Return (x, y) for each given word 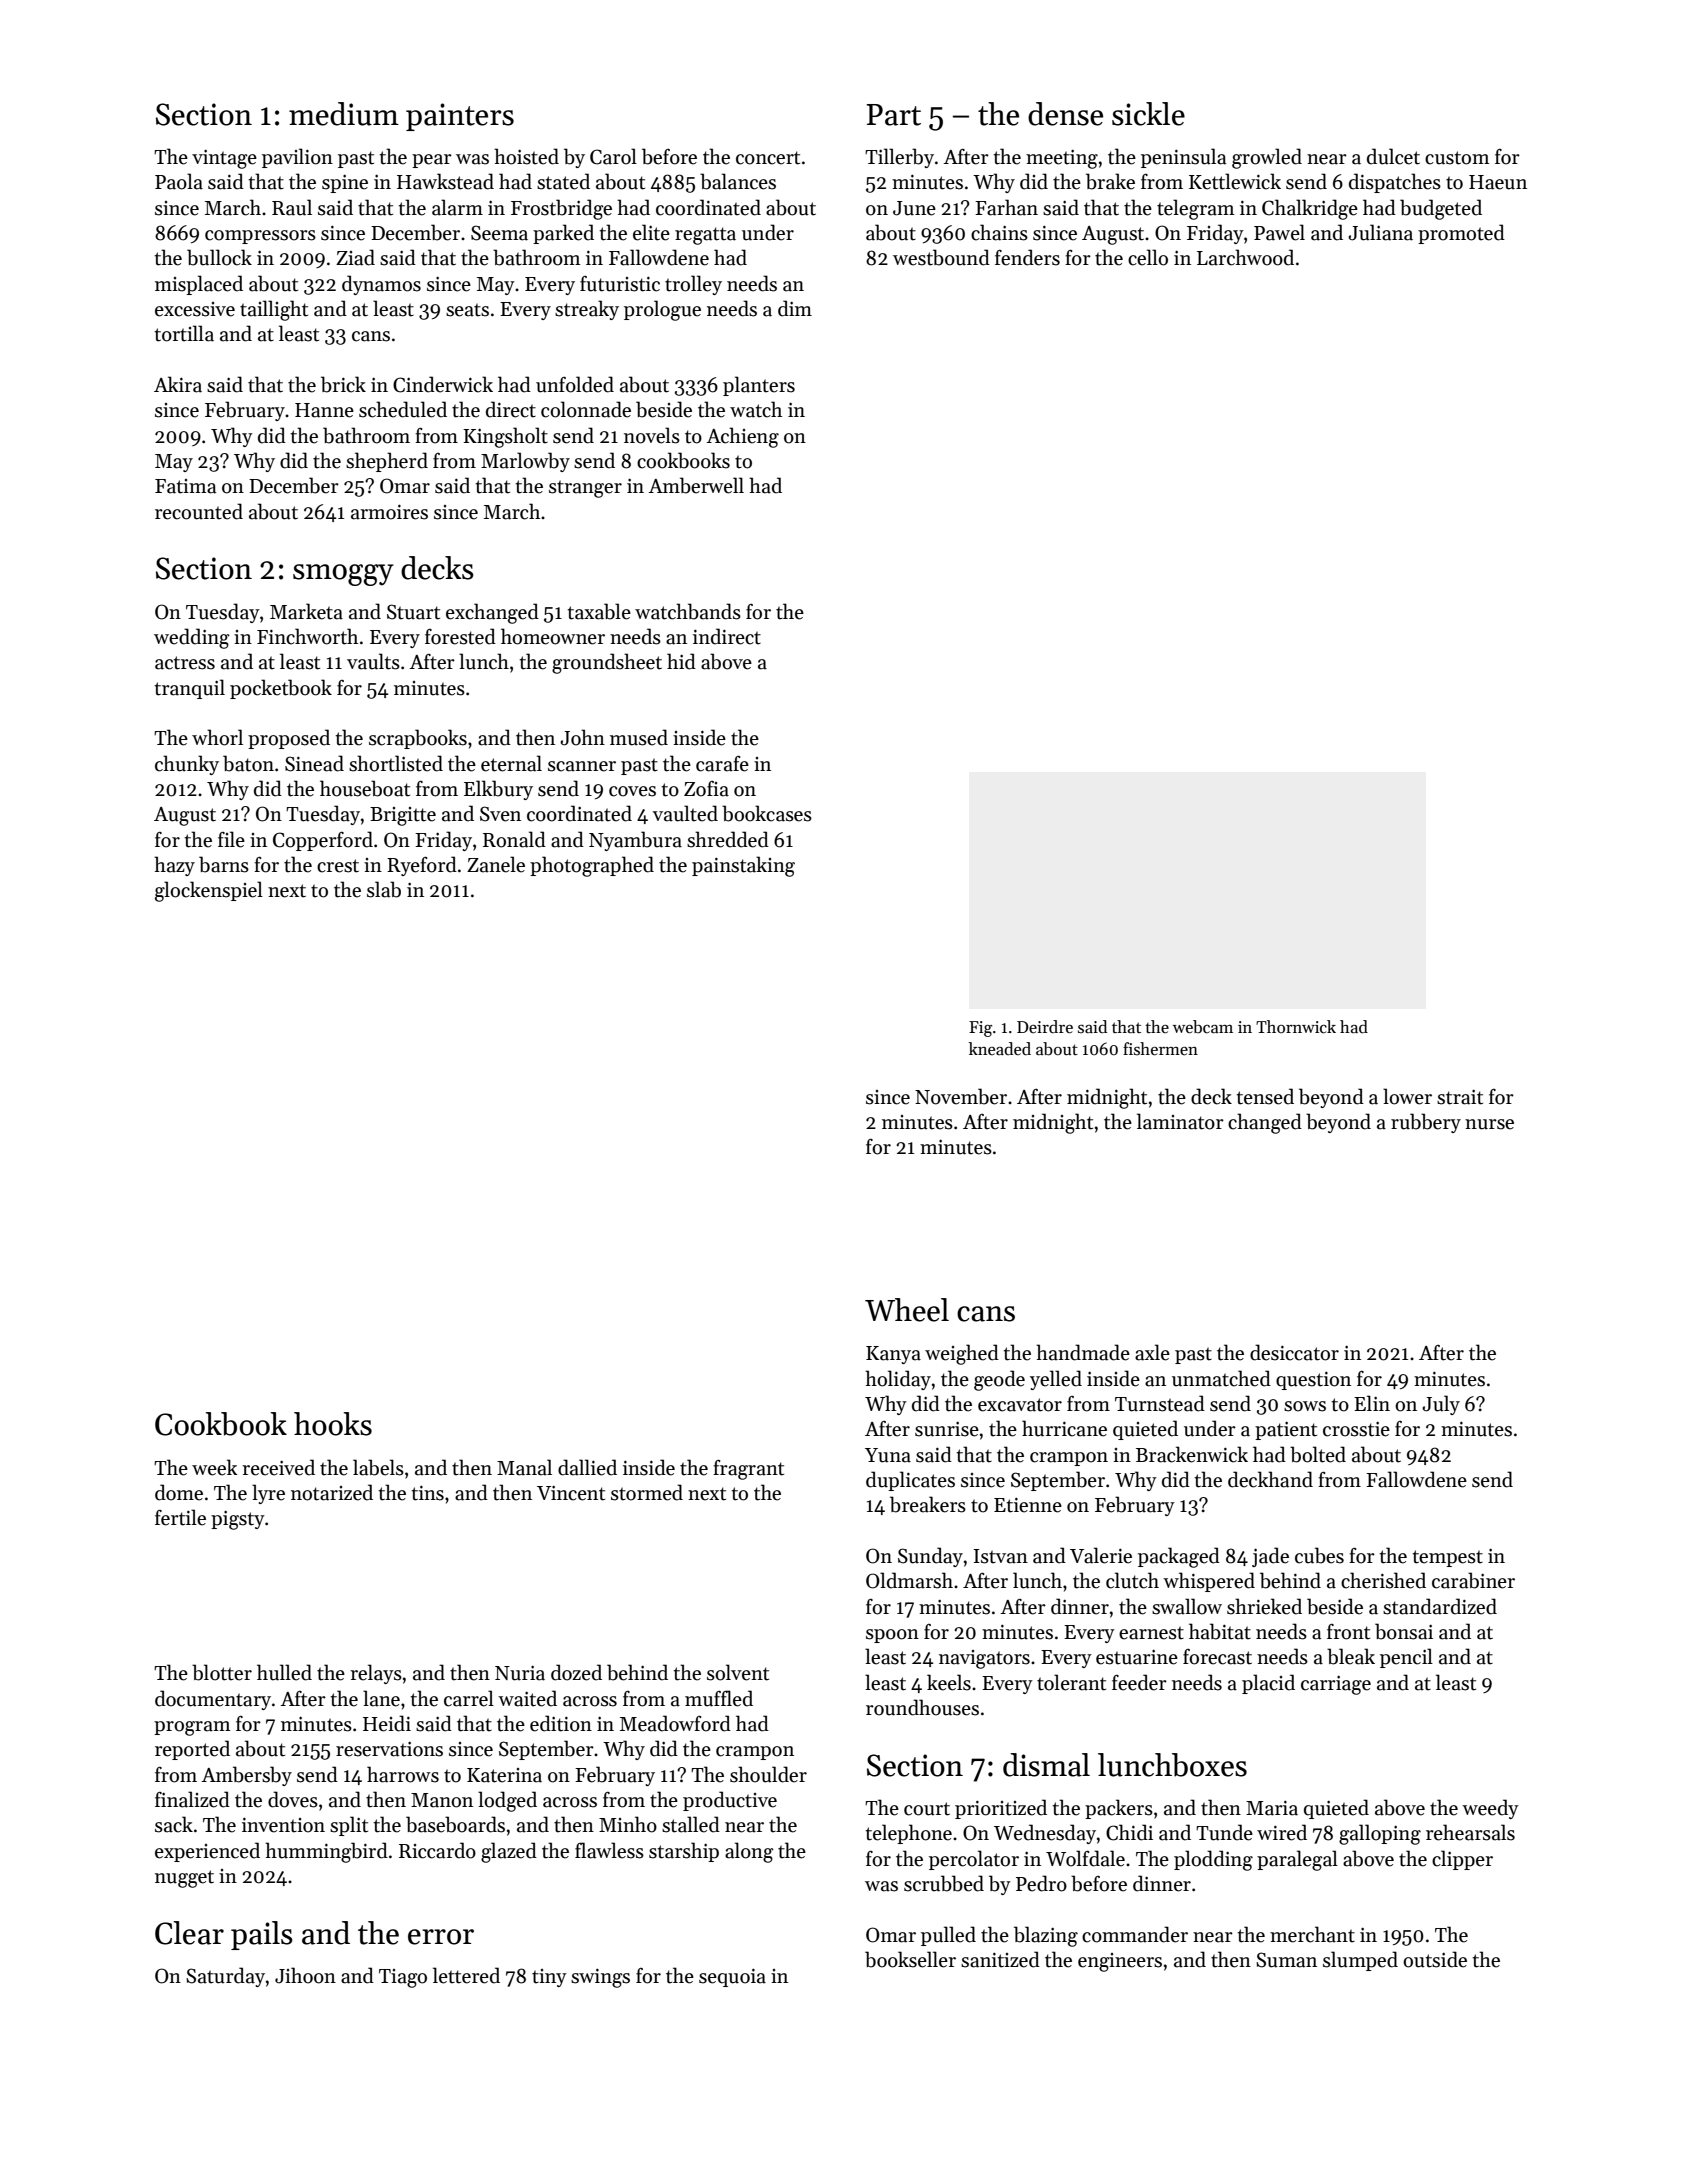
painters (460, 117)
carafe (722, 763)
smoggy (343, 575)
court (927, 1809)
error (441, 1937)
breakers (928, 1504)
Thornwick (1296, 1027)
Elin (1372, 1403)
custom (1457, 158)
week (214, 1467)
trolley (693, 285)
